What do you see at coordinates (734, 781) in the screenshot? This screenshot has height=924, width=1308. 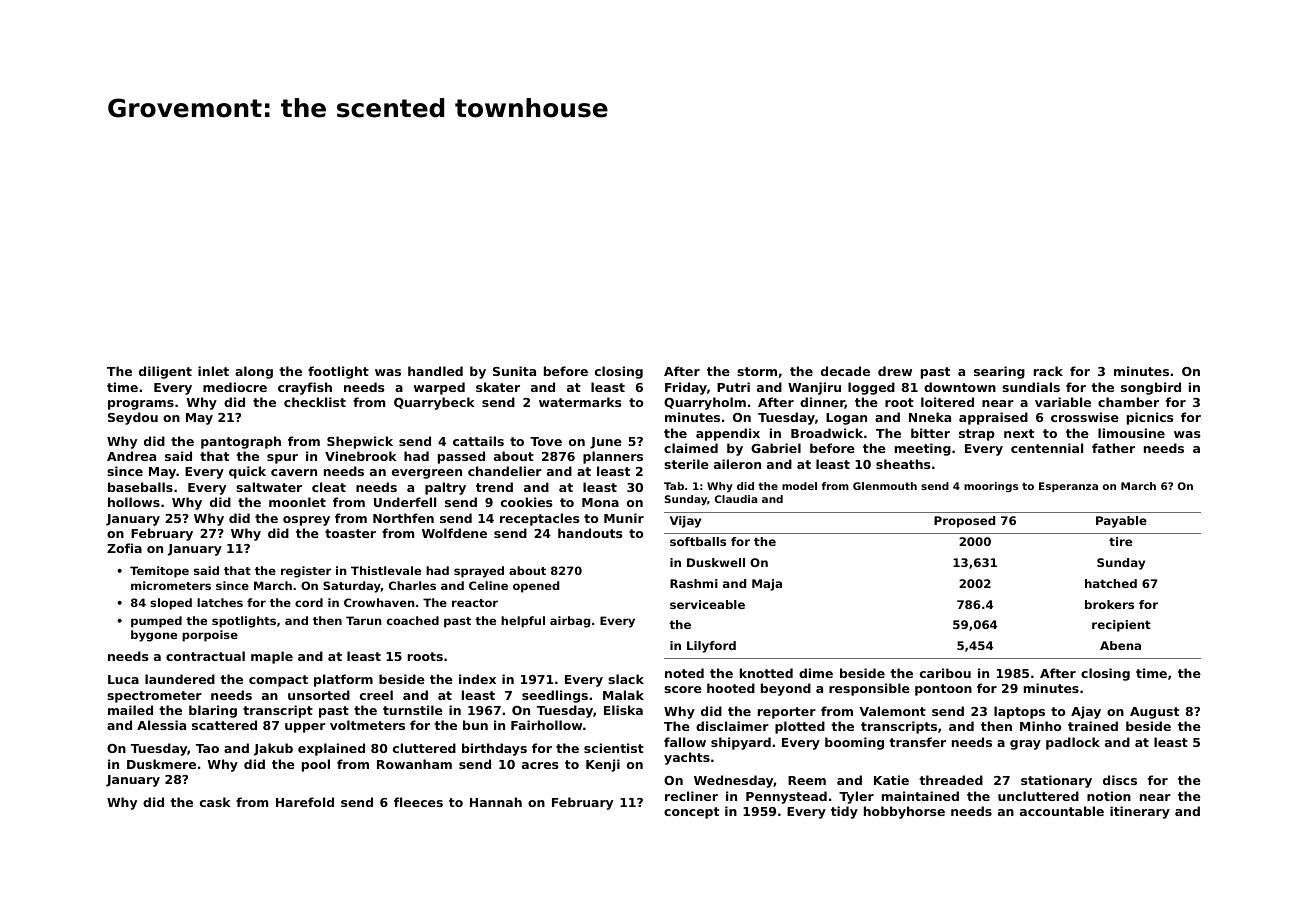 I see `Wednesday` at bounding box center [734, 781].
